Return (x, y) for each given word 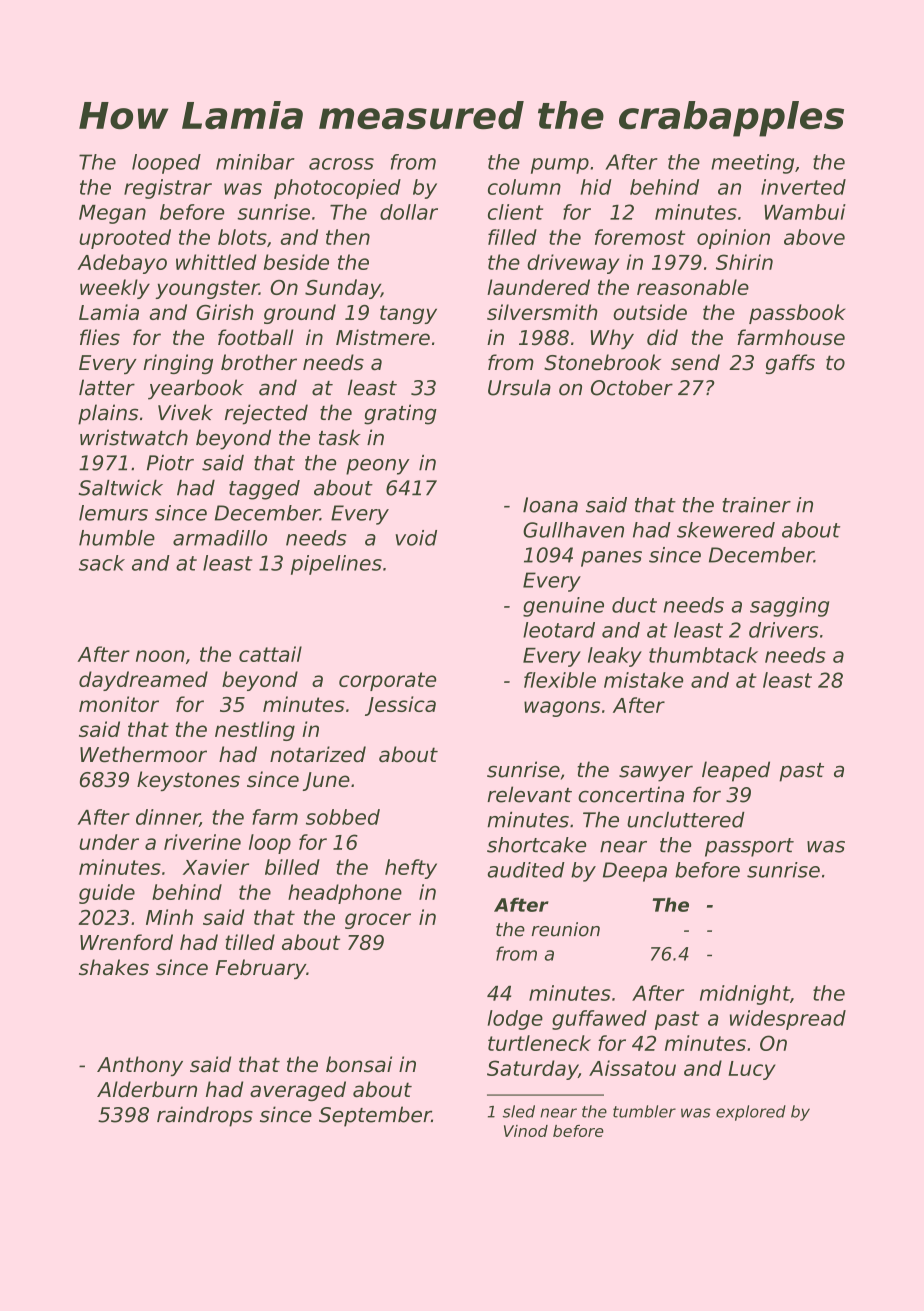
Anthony (140, 1066)
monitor (119, 704)
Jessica (400, 706)
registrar (168, 189)
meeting (752, 164)
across (341, 164)
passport (749, 847)
